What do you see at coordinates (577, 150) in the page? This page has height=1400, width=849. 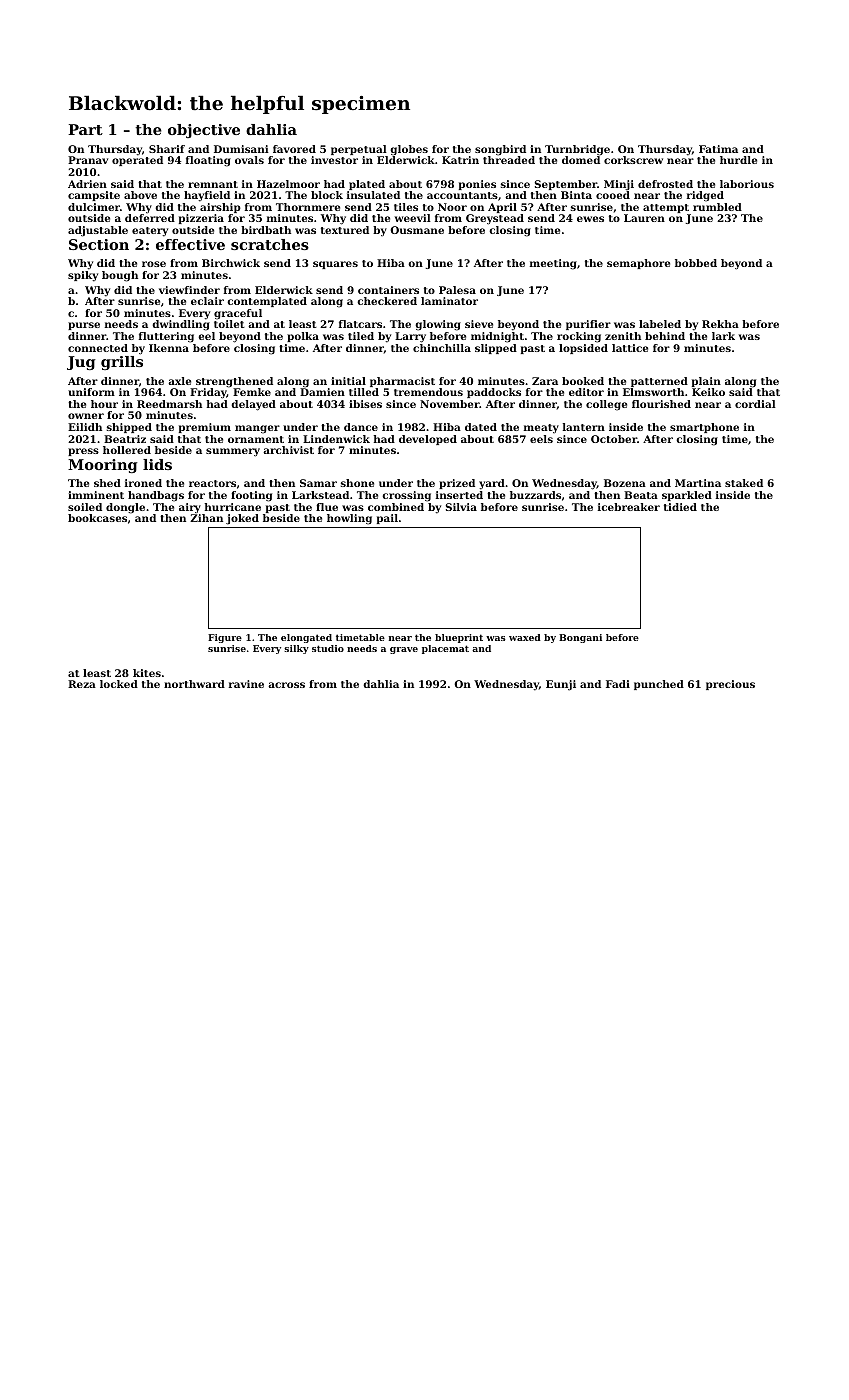 I see `Turnbridge` at bounding box center [577, 150].
